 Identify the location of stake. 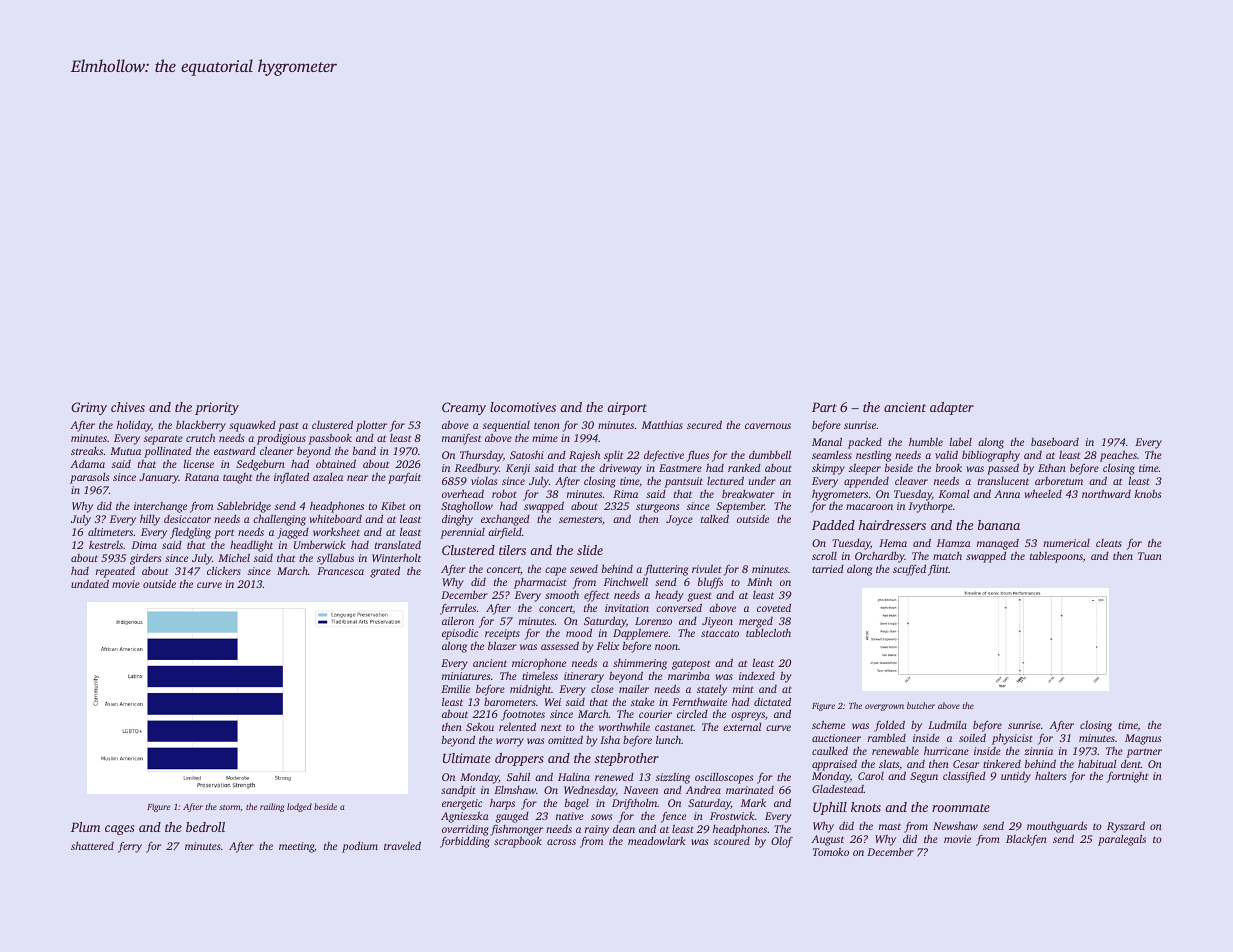
(643, 701).
